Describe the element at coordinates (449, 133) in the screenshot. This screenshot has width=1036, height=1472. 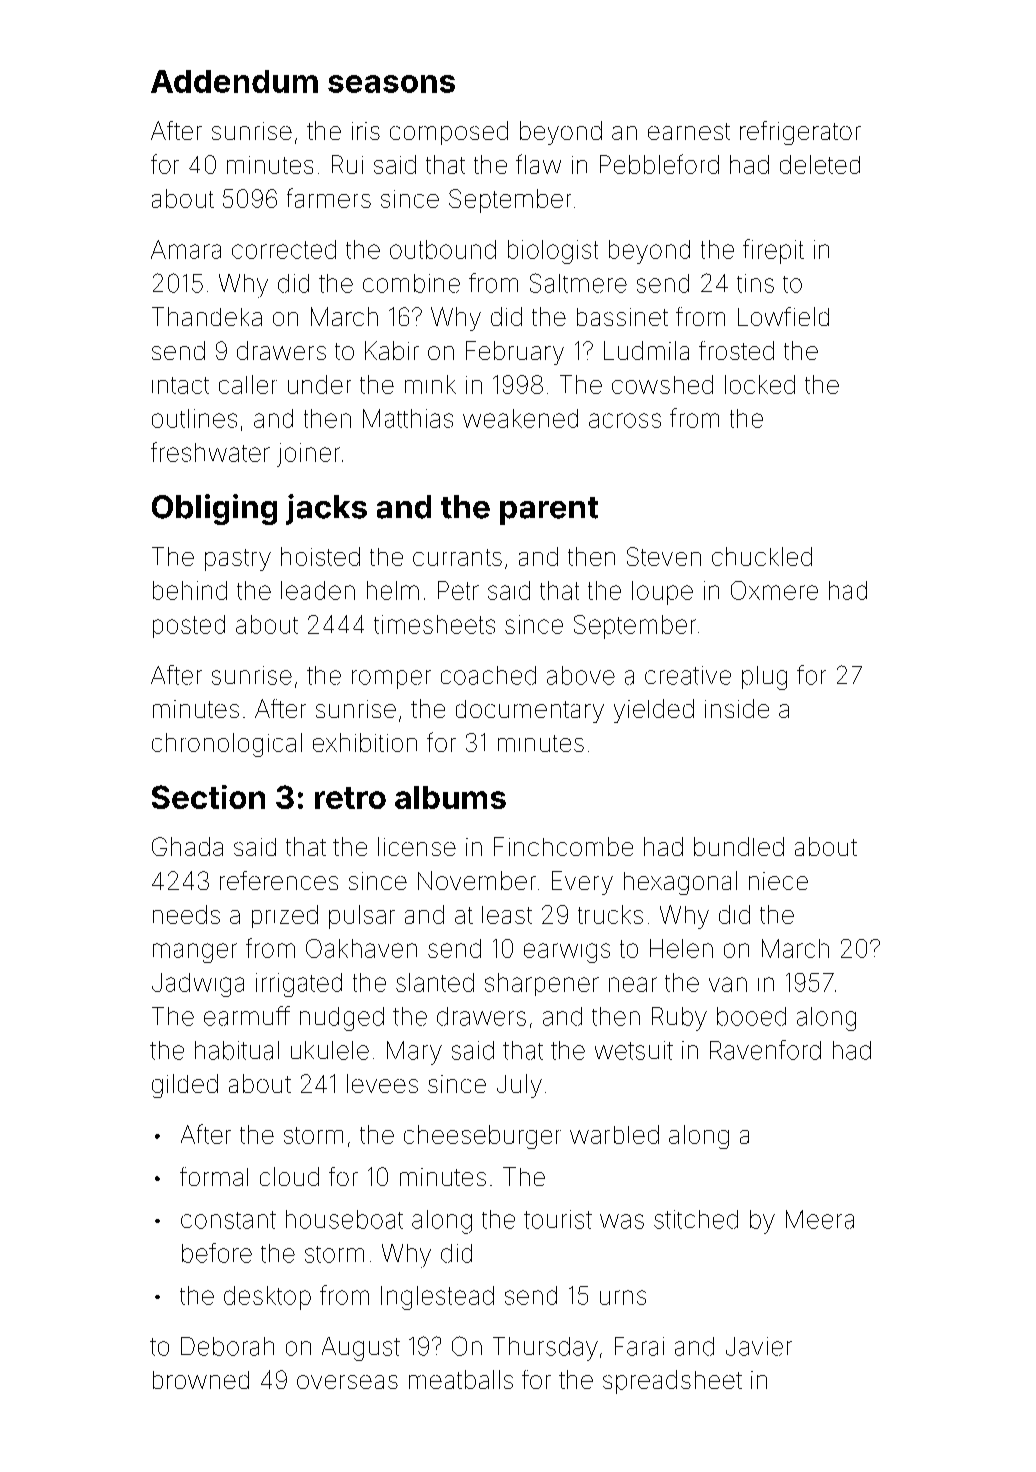
I see `composed` at that location.
